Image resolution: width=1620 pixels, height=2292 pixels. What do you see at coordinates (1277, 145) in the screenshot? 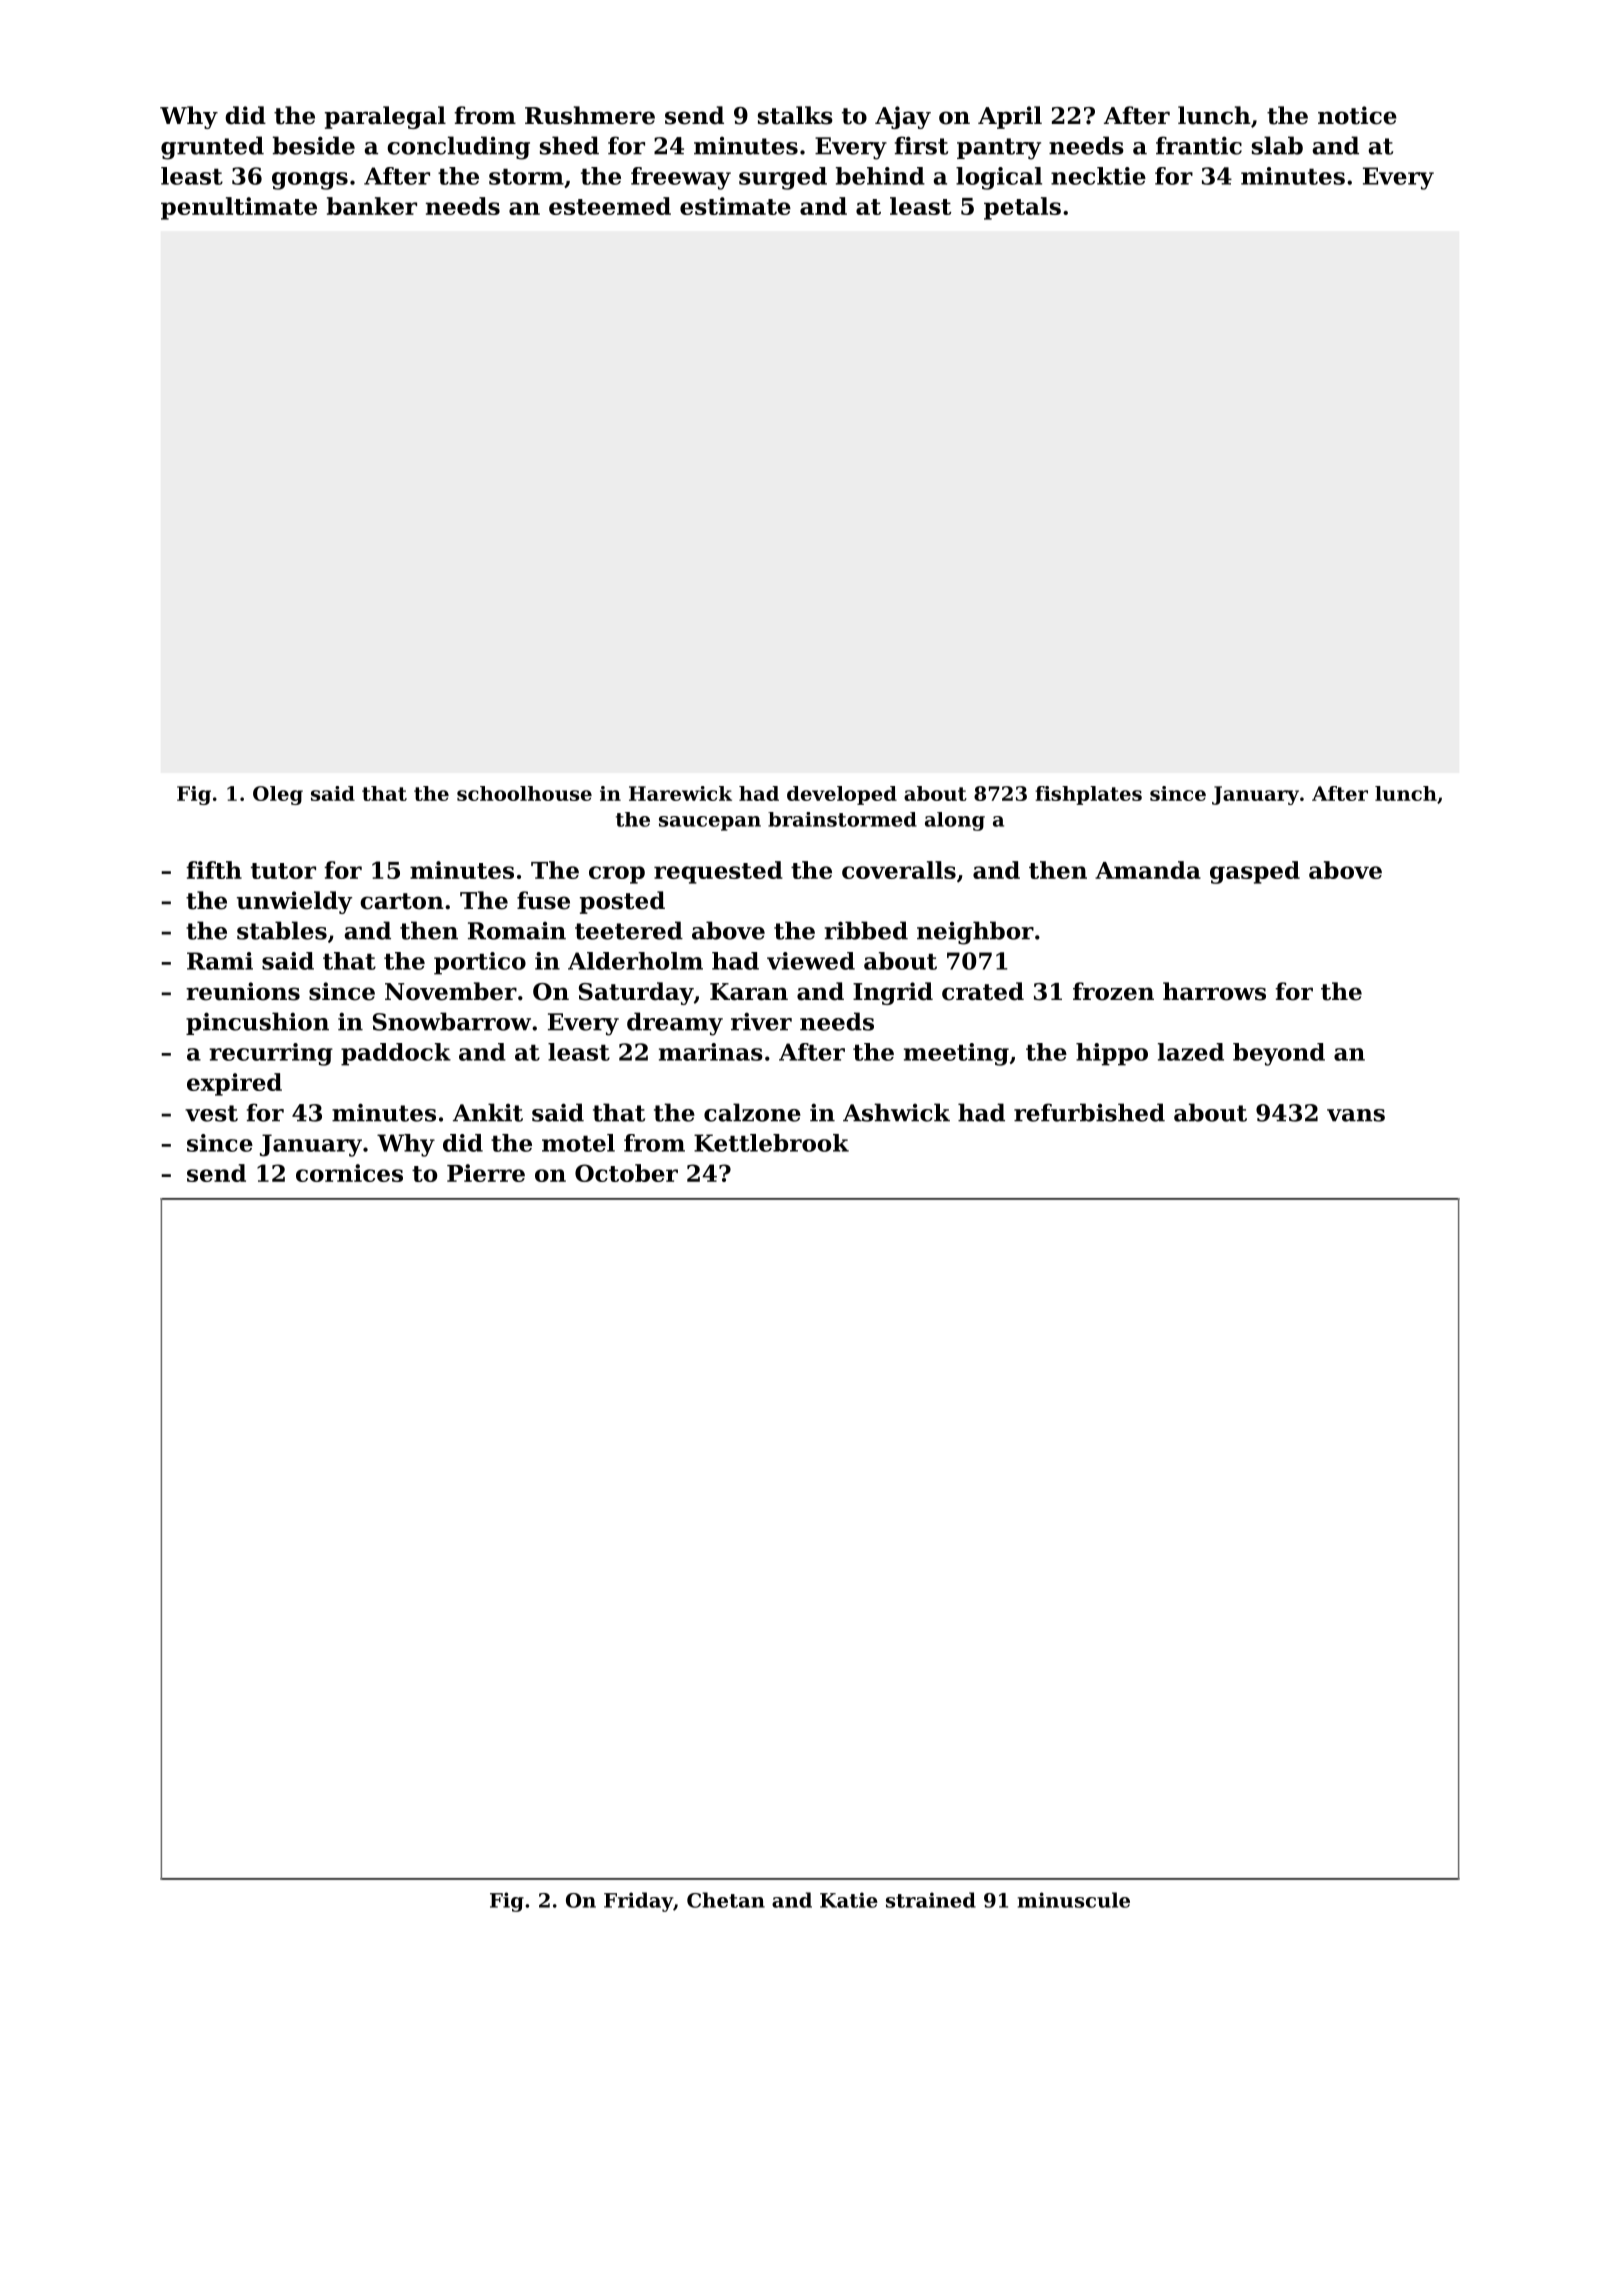
I see `slab` at bounding box center [1277, 145].
